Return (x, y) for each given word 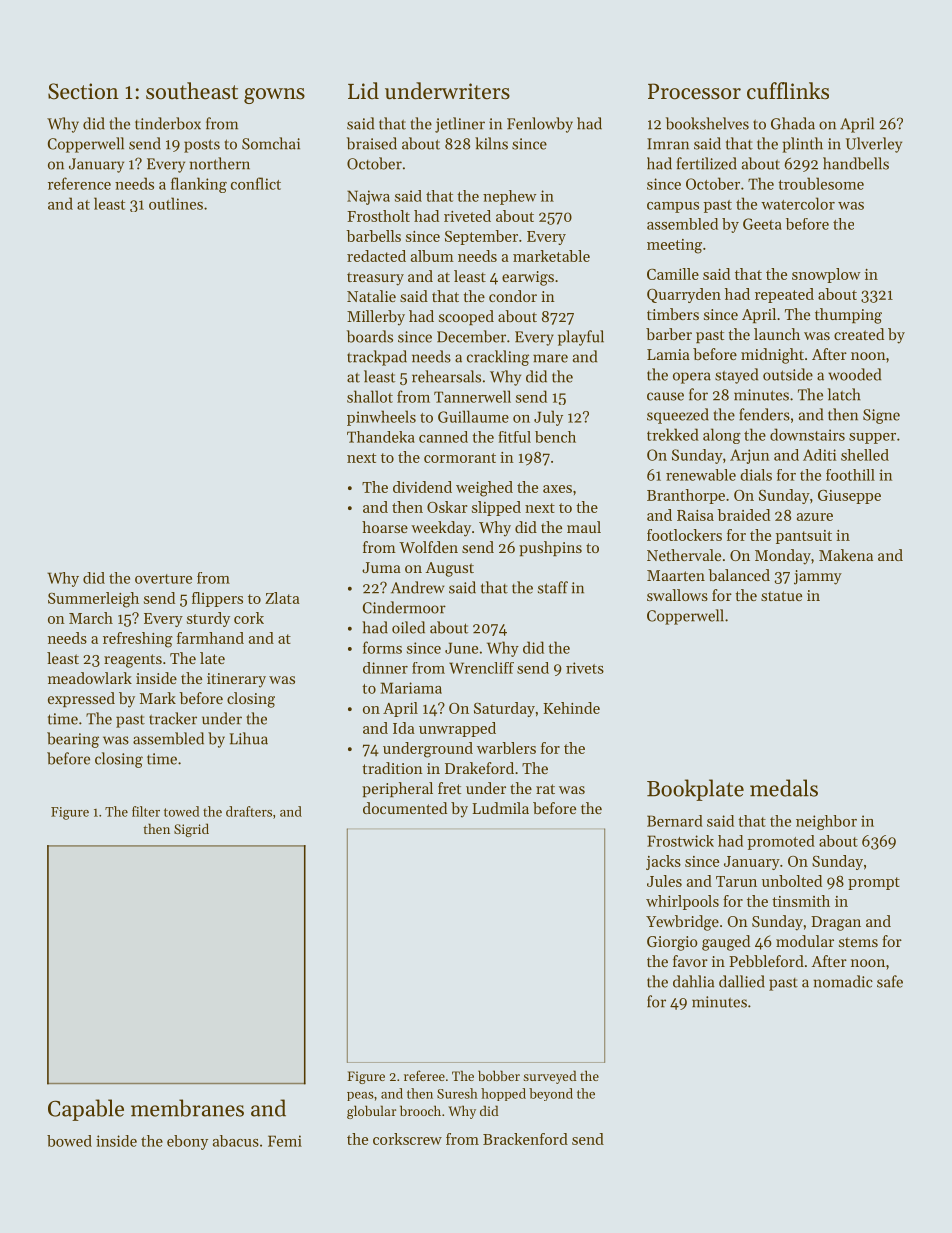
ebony (187, 1142)
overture (163, 579)
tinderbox (168, 123)
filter (146, 811)
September (481, 237)
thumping (848, 316)
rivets (585, 668)
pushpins (550, 548)
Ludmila (500, 808)
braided (743, 515)
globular (371, 1112)
